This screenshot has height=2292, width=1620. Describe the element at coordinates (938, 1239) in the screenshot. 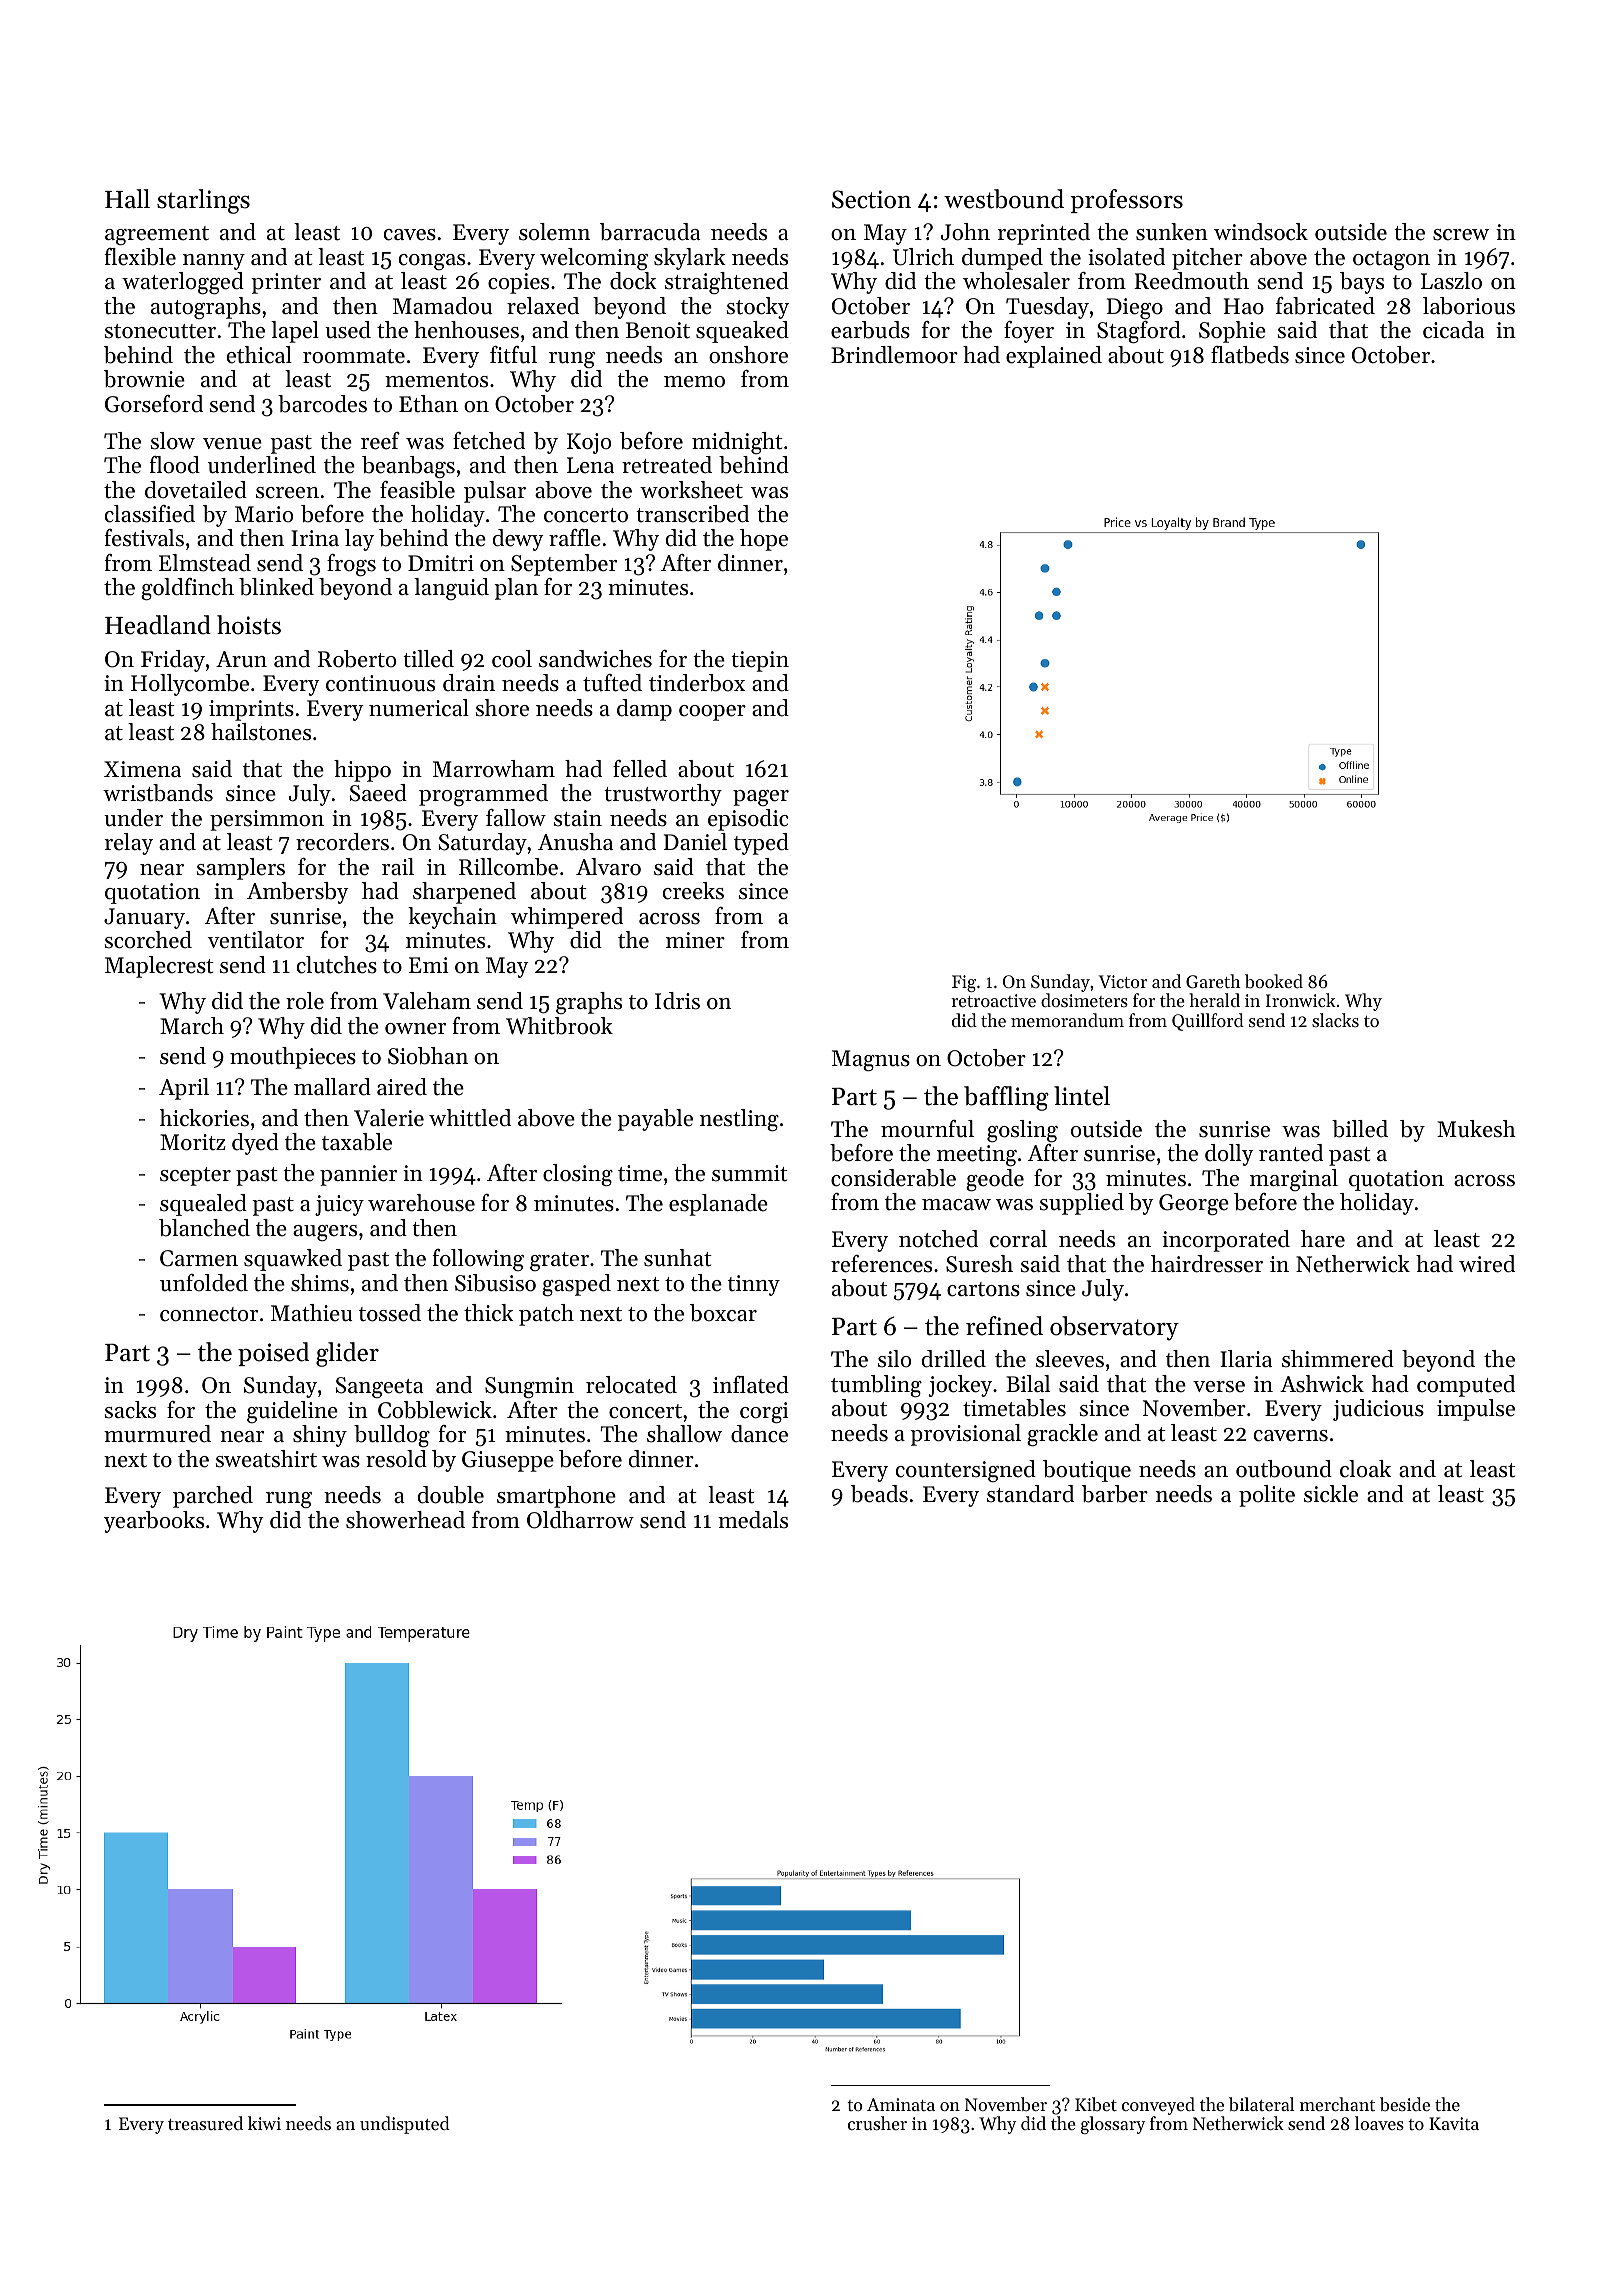

I see `notched` at that location.
